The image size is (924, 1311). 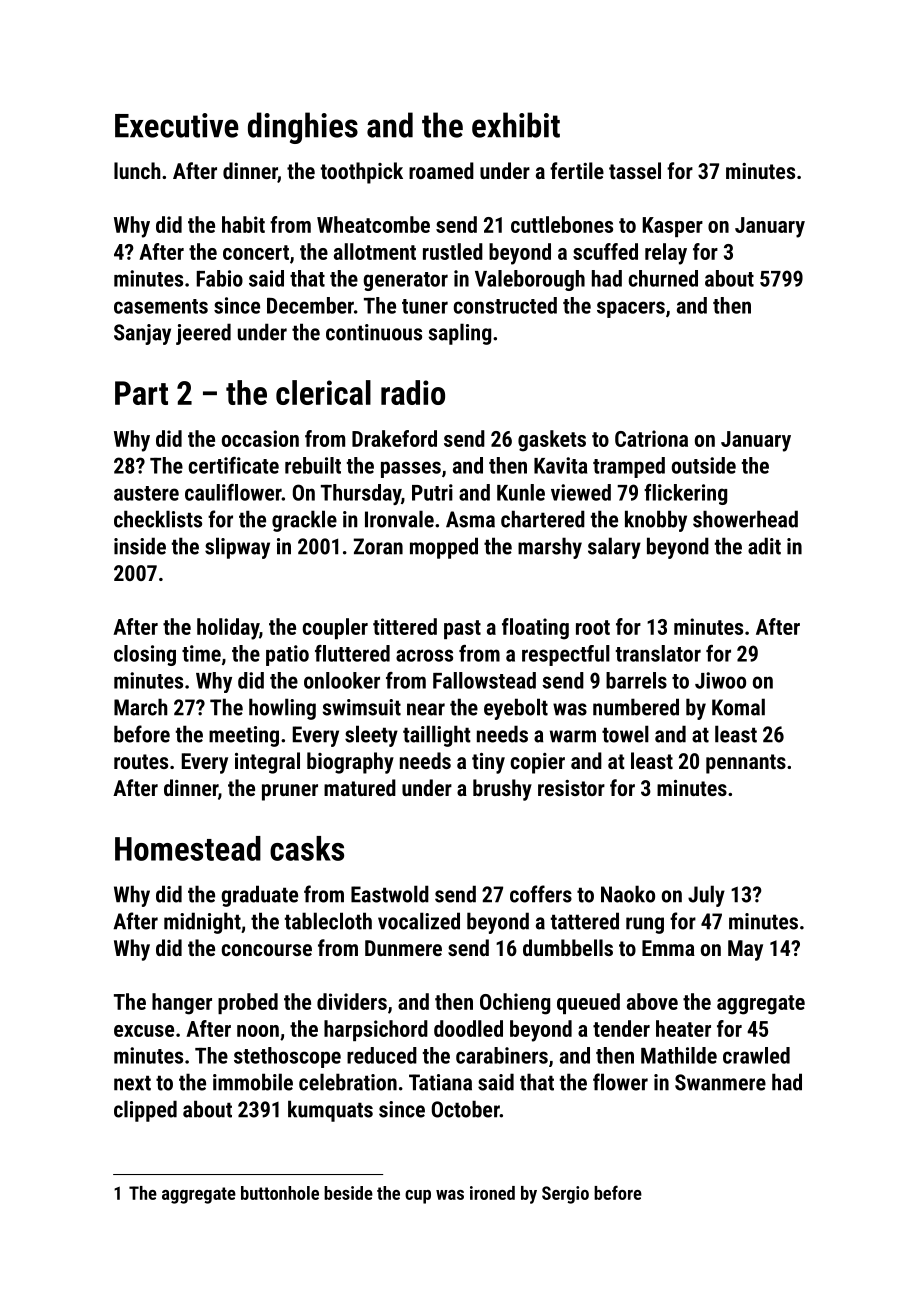 What do you see at coordinates (362, 707) in the document?
I see `swimsuit` at bounding box center [362, 707].
